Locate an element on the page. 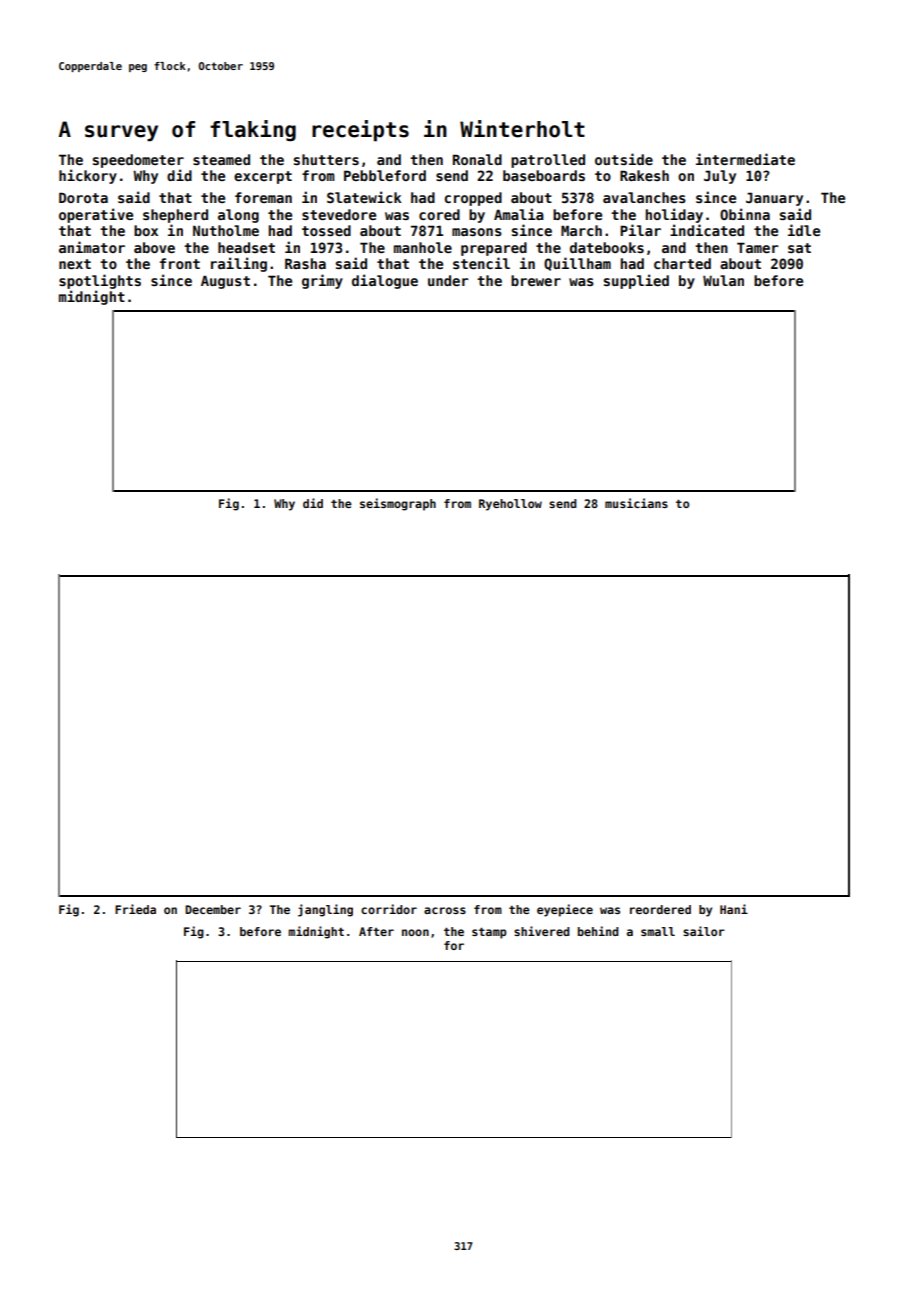  Ronald is located at coordinates (477, 159).
